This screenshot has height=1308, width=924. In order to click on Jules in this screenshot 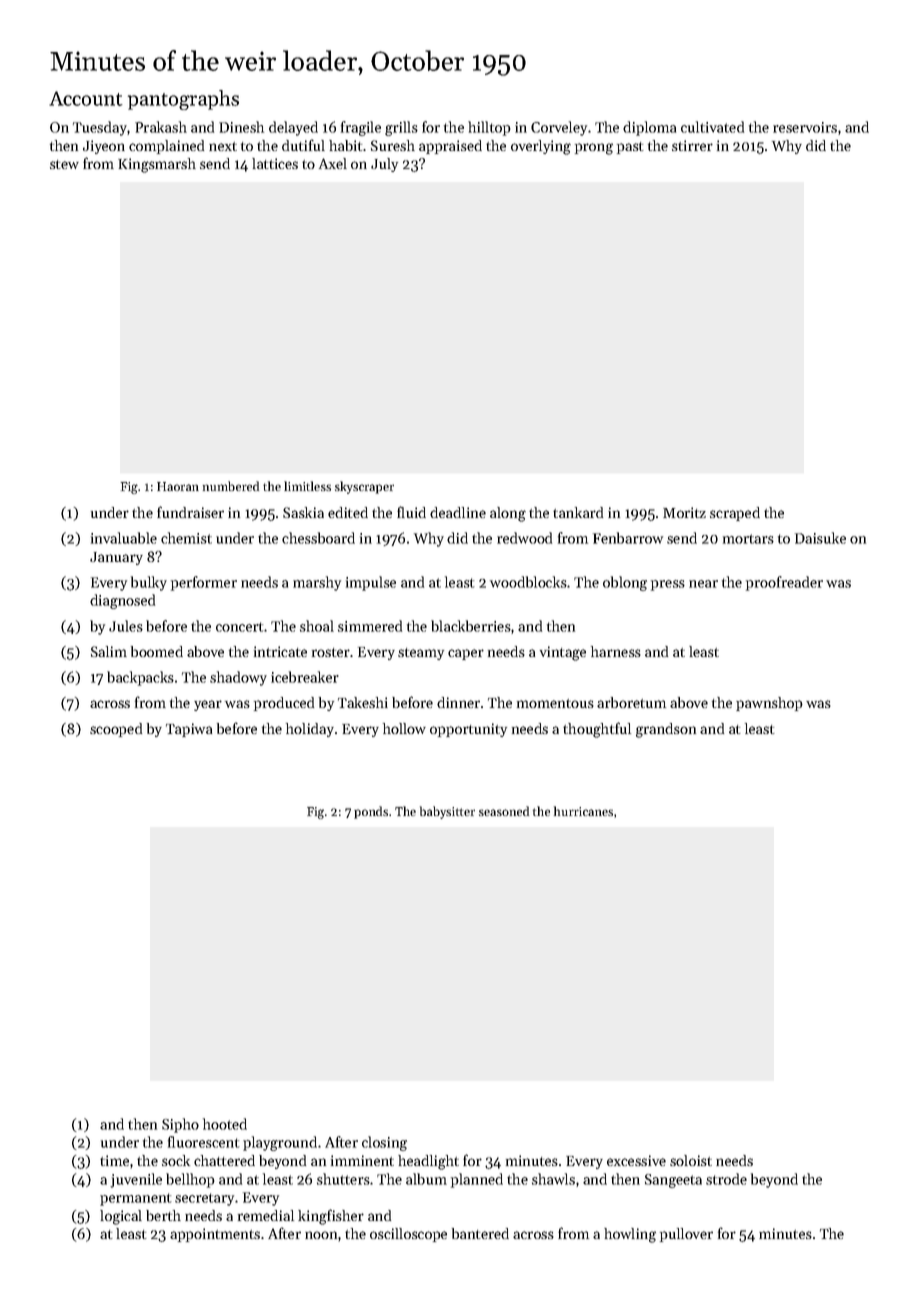, I will do `click(126, 626)`.
